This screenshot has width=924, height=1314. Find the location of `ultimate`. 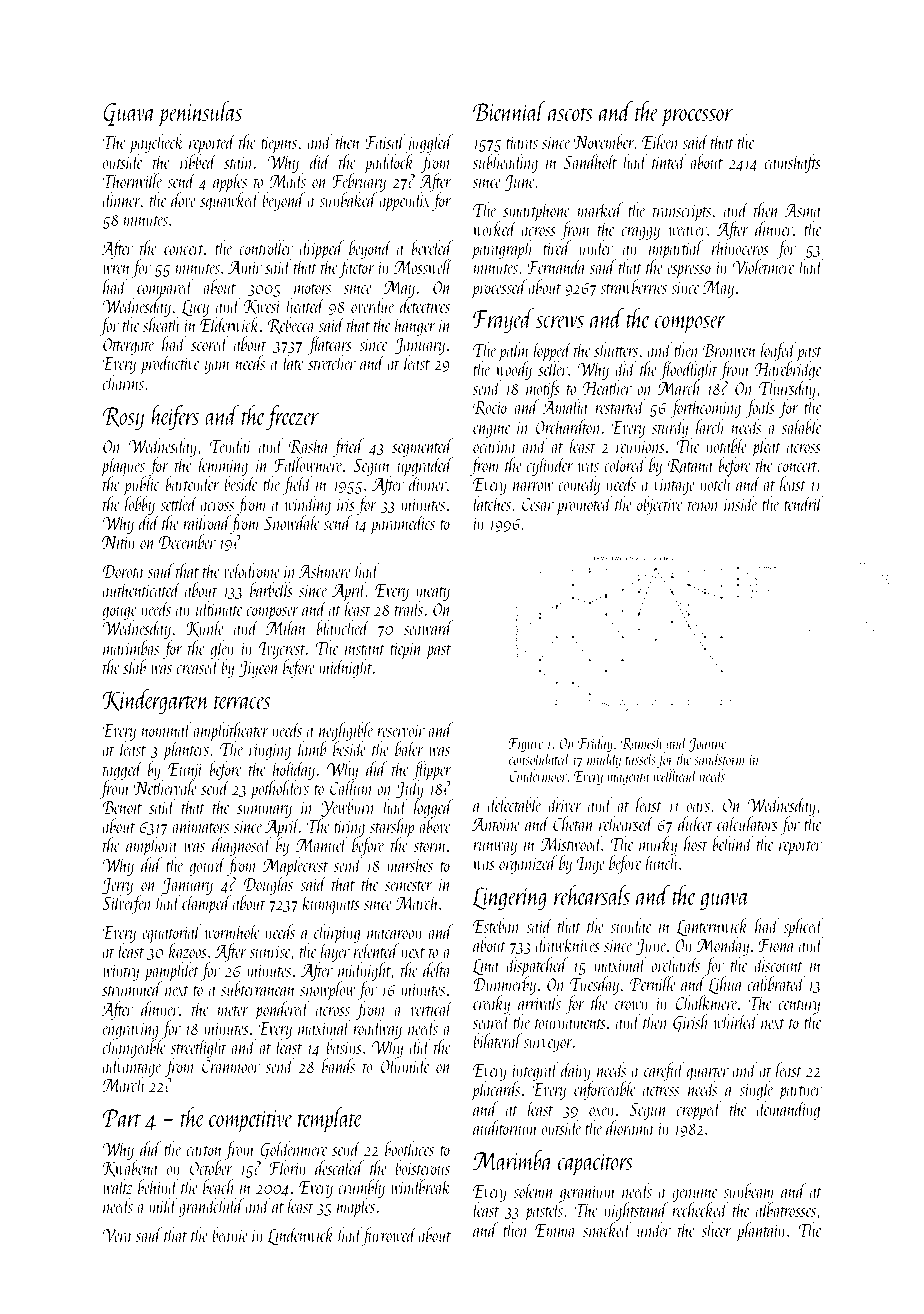

ultimate is located at coordinates (219, 608).
